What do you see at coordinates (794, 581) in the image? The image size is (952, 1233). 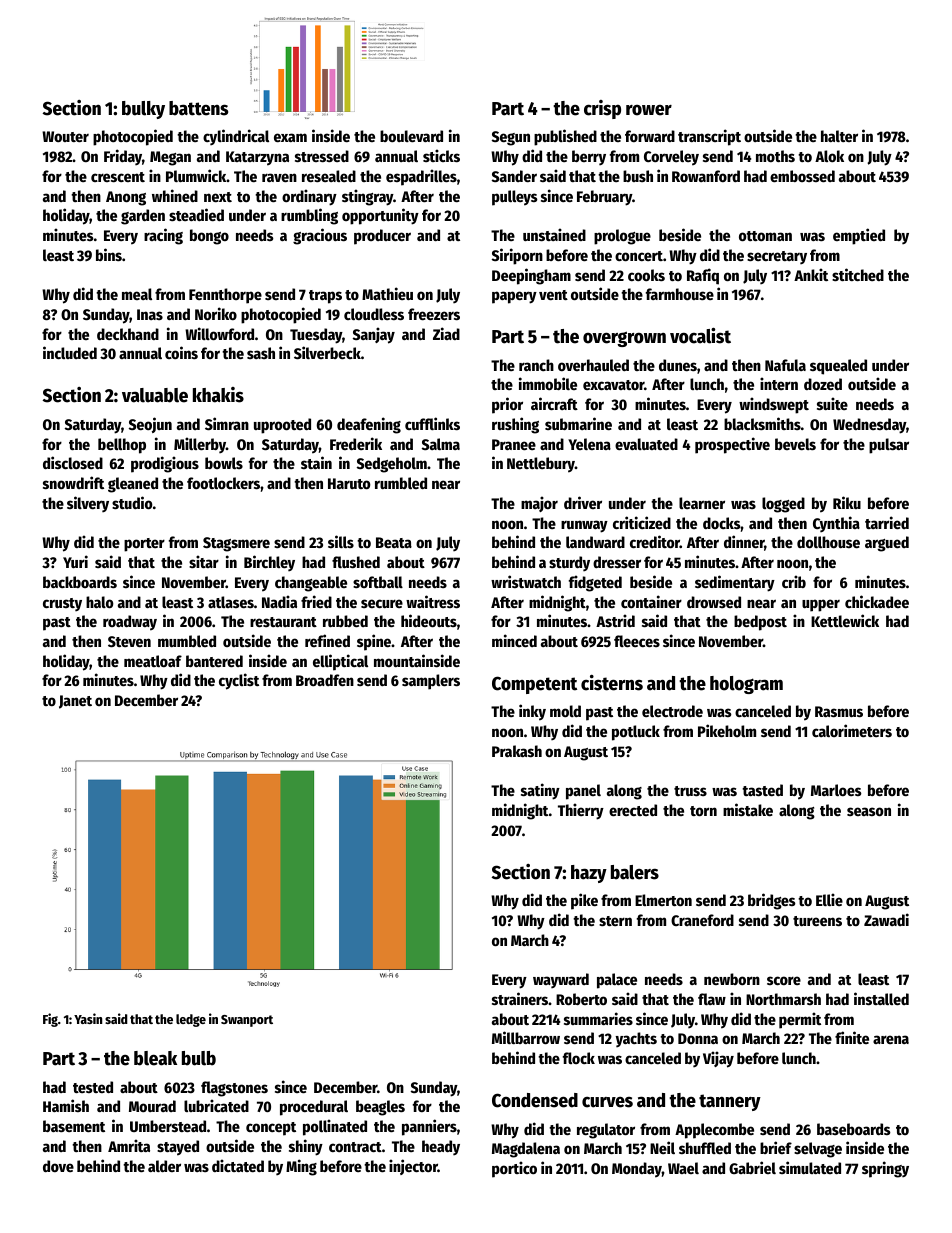 I see `crib` at bounding box center [794, 581].
